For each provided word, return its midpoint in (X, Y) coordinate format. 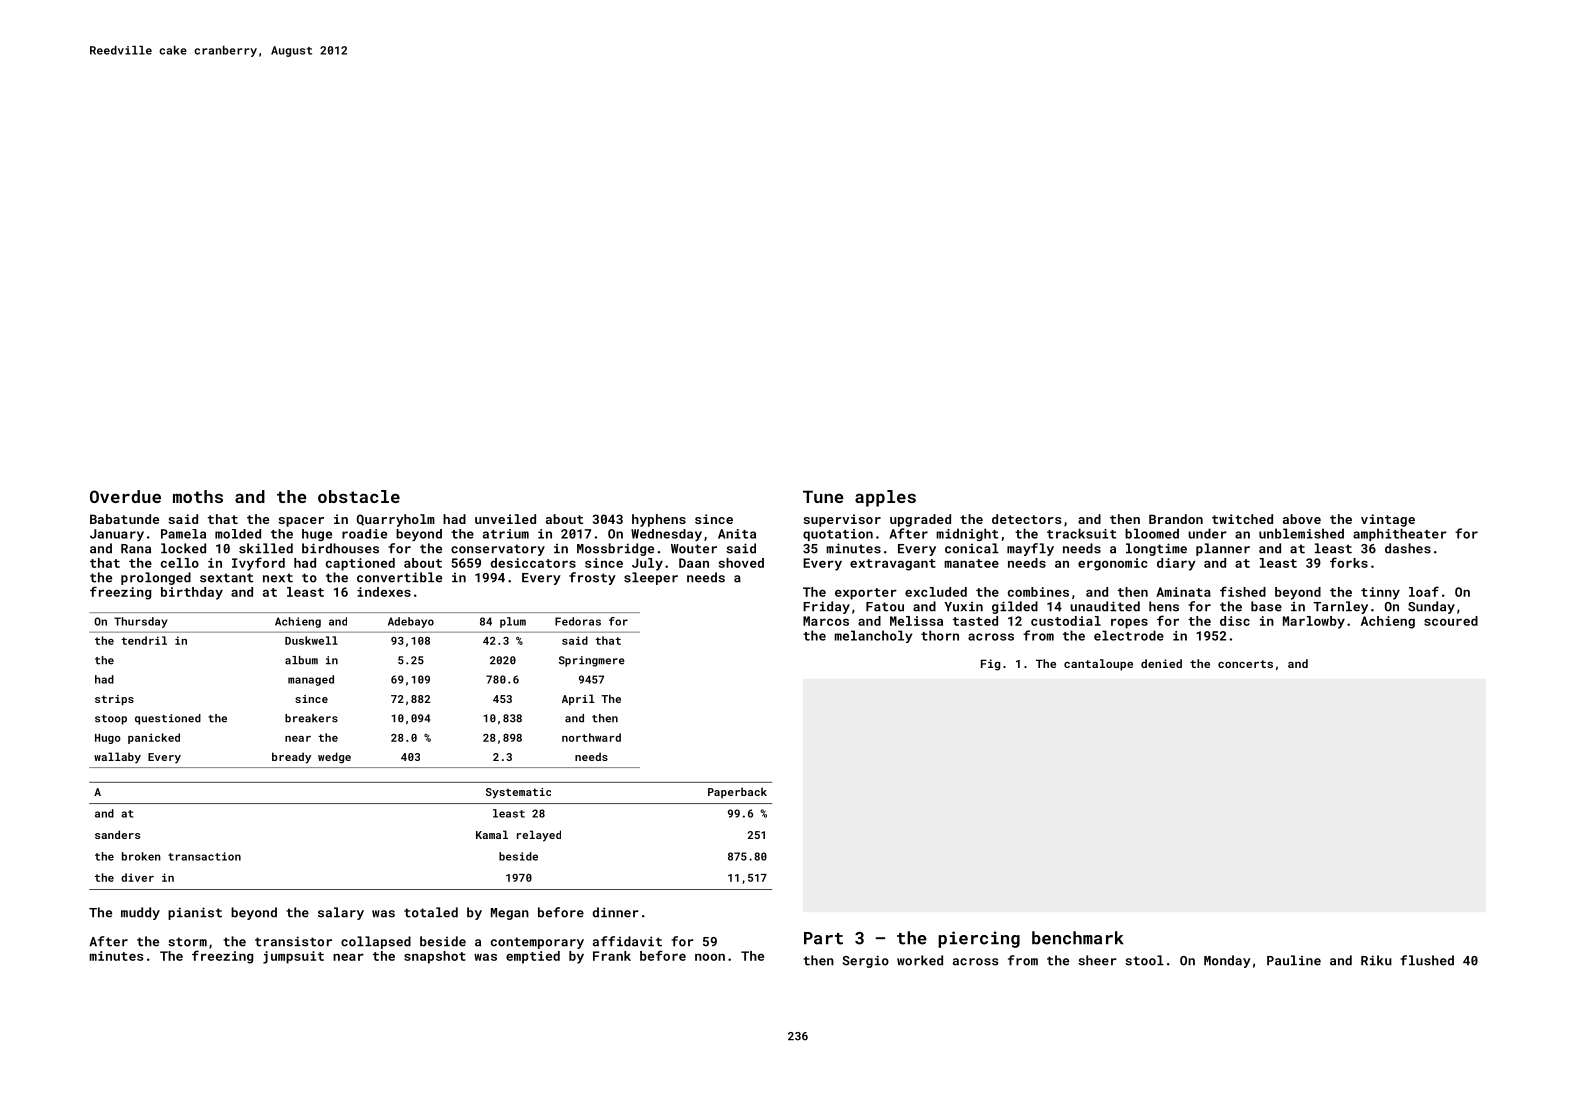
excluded (936, 592)
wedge (334, 758)
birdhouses (340, 548)
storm (187, 942)
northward (591, 737)
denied (1161, 663)
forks (1349, 562)
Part (823, 938)
